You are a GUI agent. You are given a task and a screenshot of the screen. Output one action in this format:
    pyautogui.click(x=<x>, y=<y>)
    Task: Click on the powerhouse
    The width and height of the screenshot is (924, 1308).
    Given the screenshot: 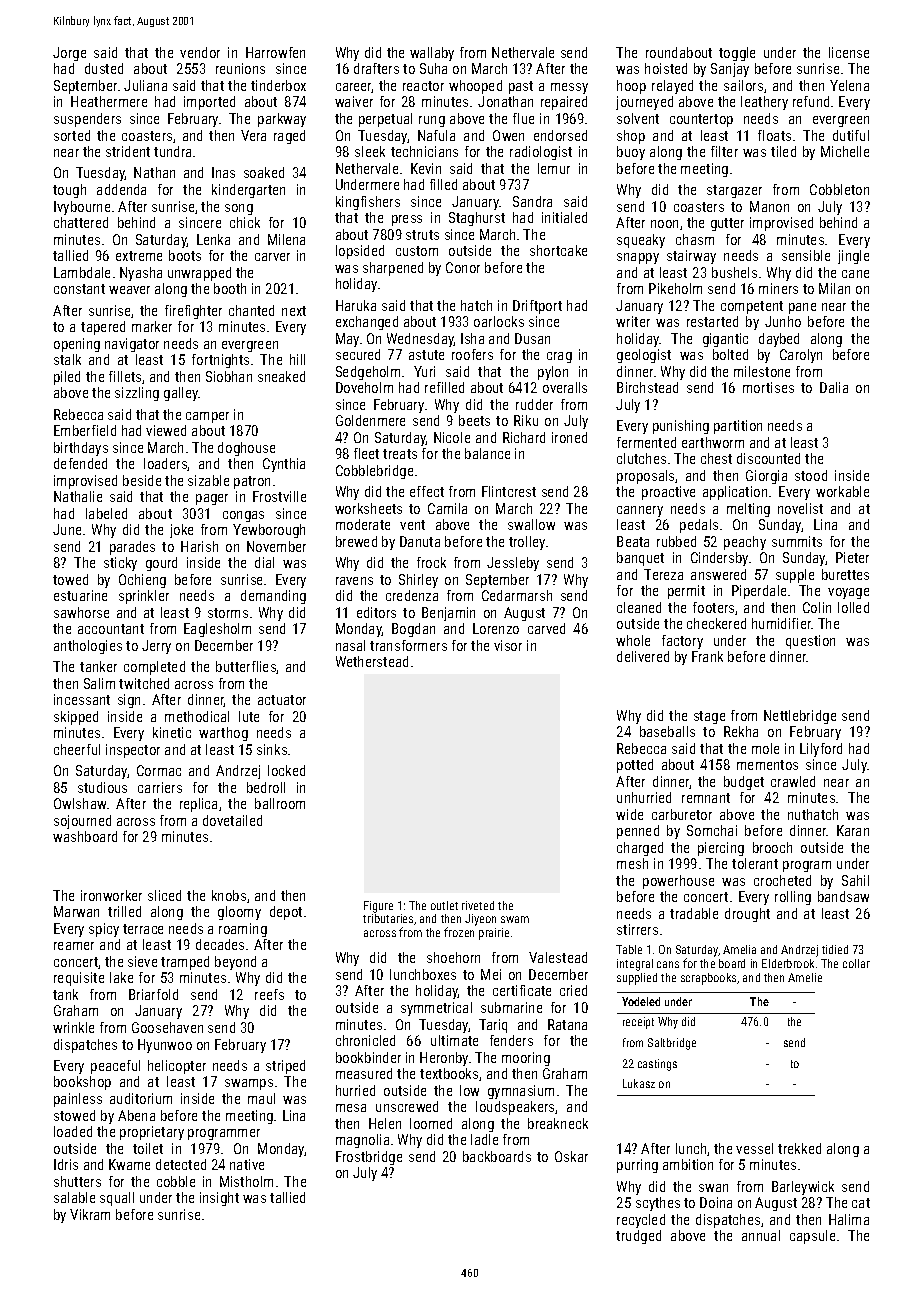 What is the action you would take?
    pyautogui.click(x=678, y=882)
